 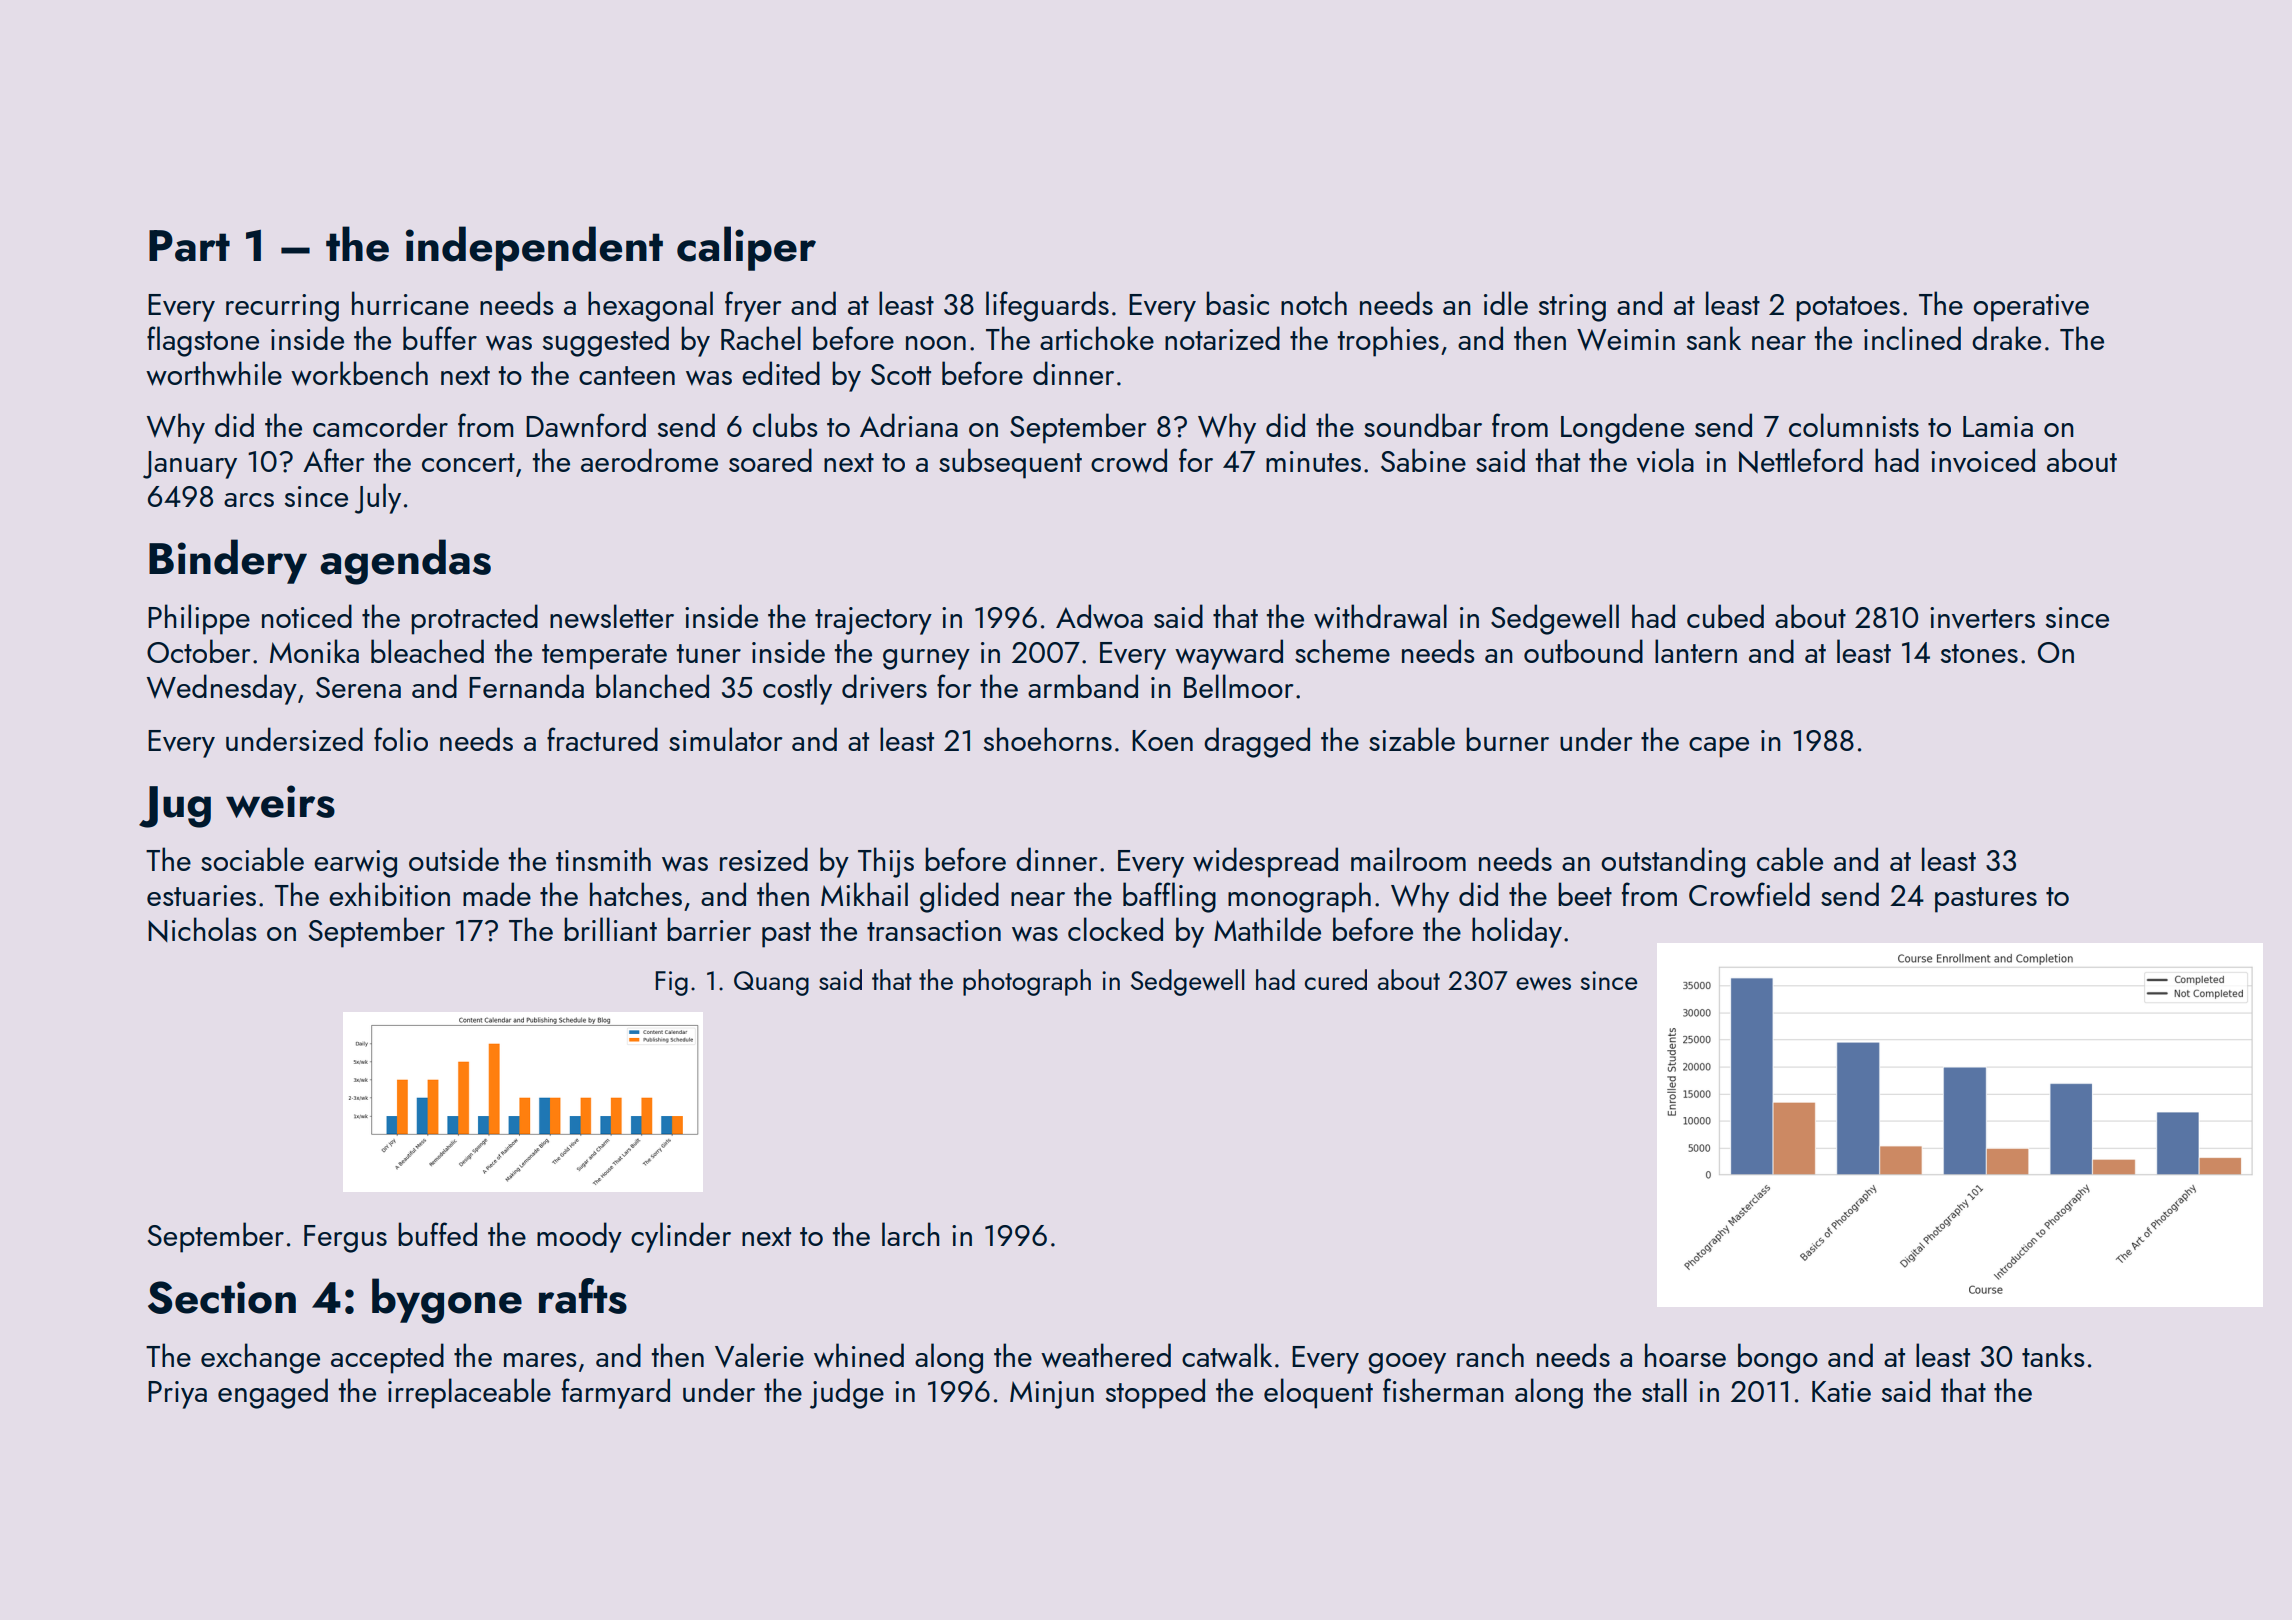 I want to click on crowd, so click(x=1129, y=460).
